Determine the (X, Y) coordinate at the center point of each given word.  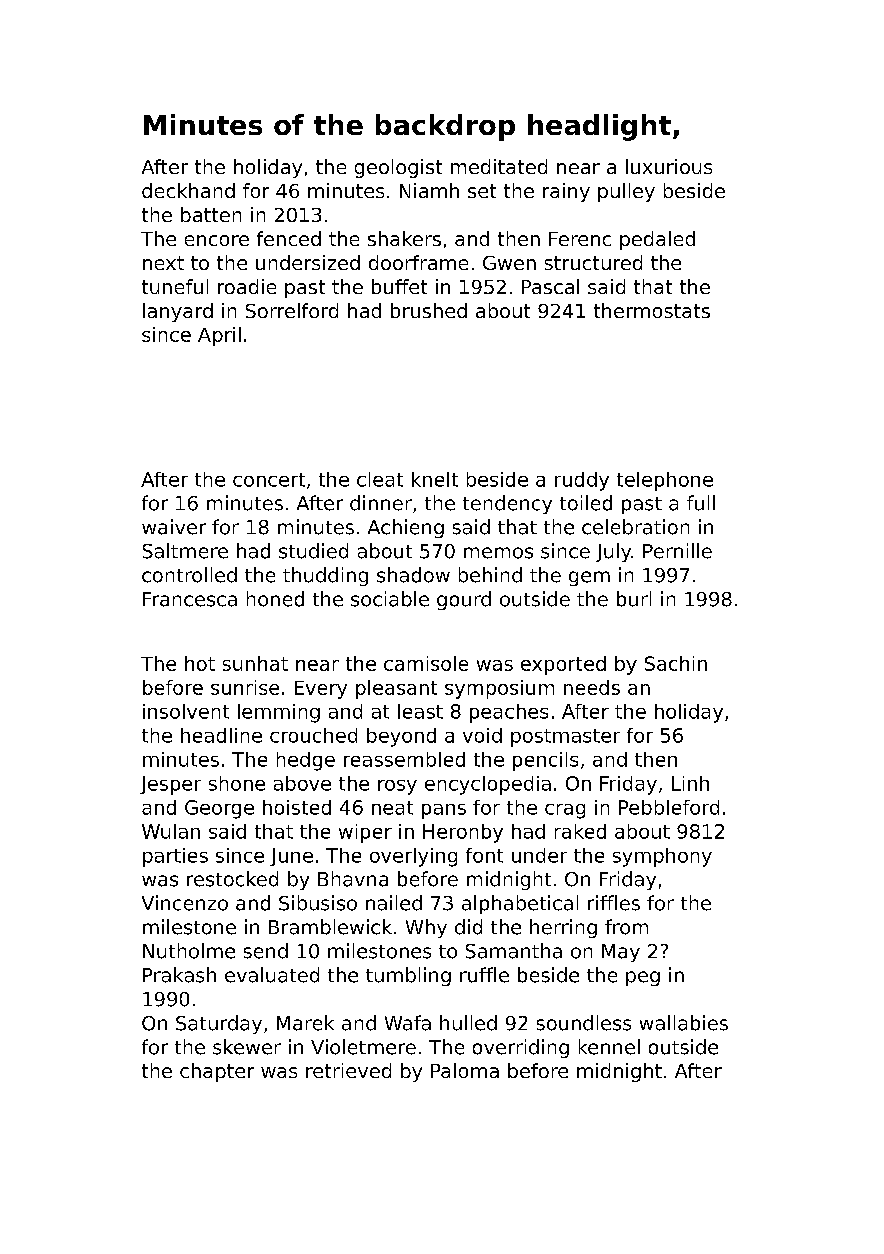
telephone (665, 481)
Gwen (509, 263)
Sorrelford (292, 310)
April (219, 336)
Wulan (171, 831)
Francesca (190, 599)
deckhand (188, 190)
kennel (609, 1047)
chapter (217, 1072)
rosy (397, 787)
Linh (690, 783)
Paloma (465, 1070)
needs (592, 687)
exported (563, 665)
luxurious (669, 166)
